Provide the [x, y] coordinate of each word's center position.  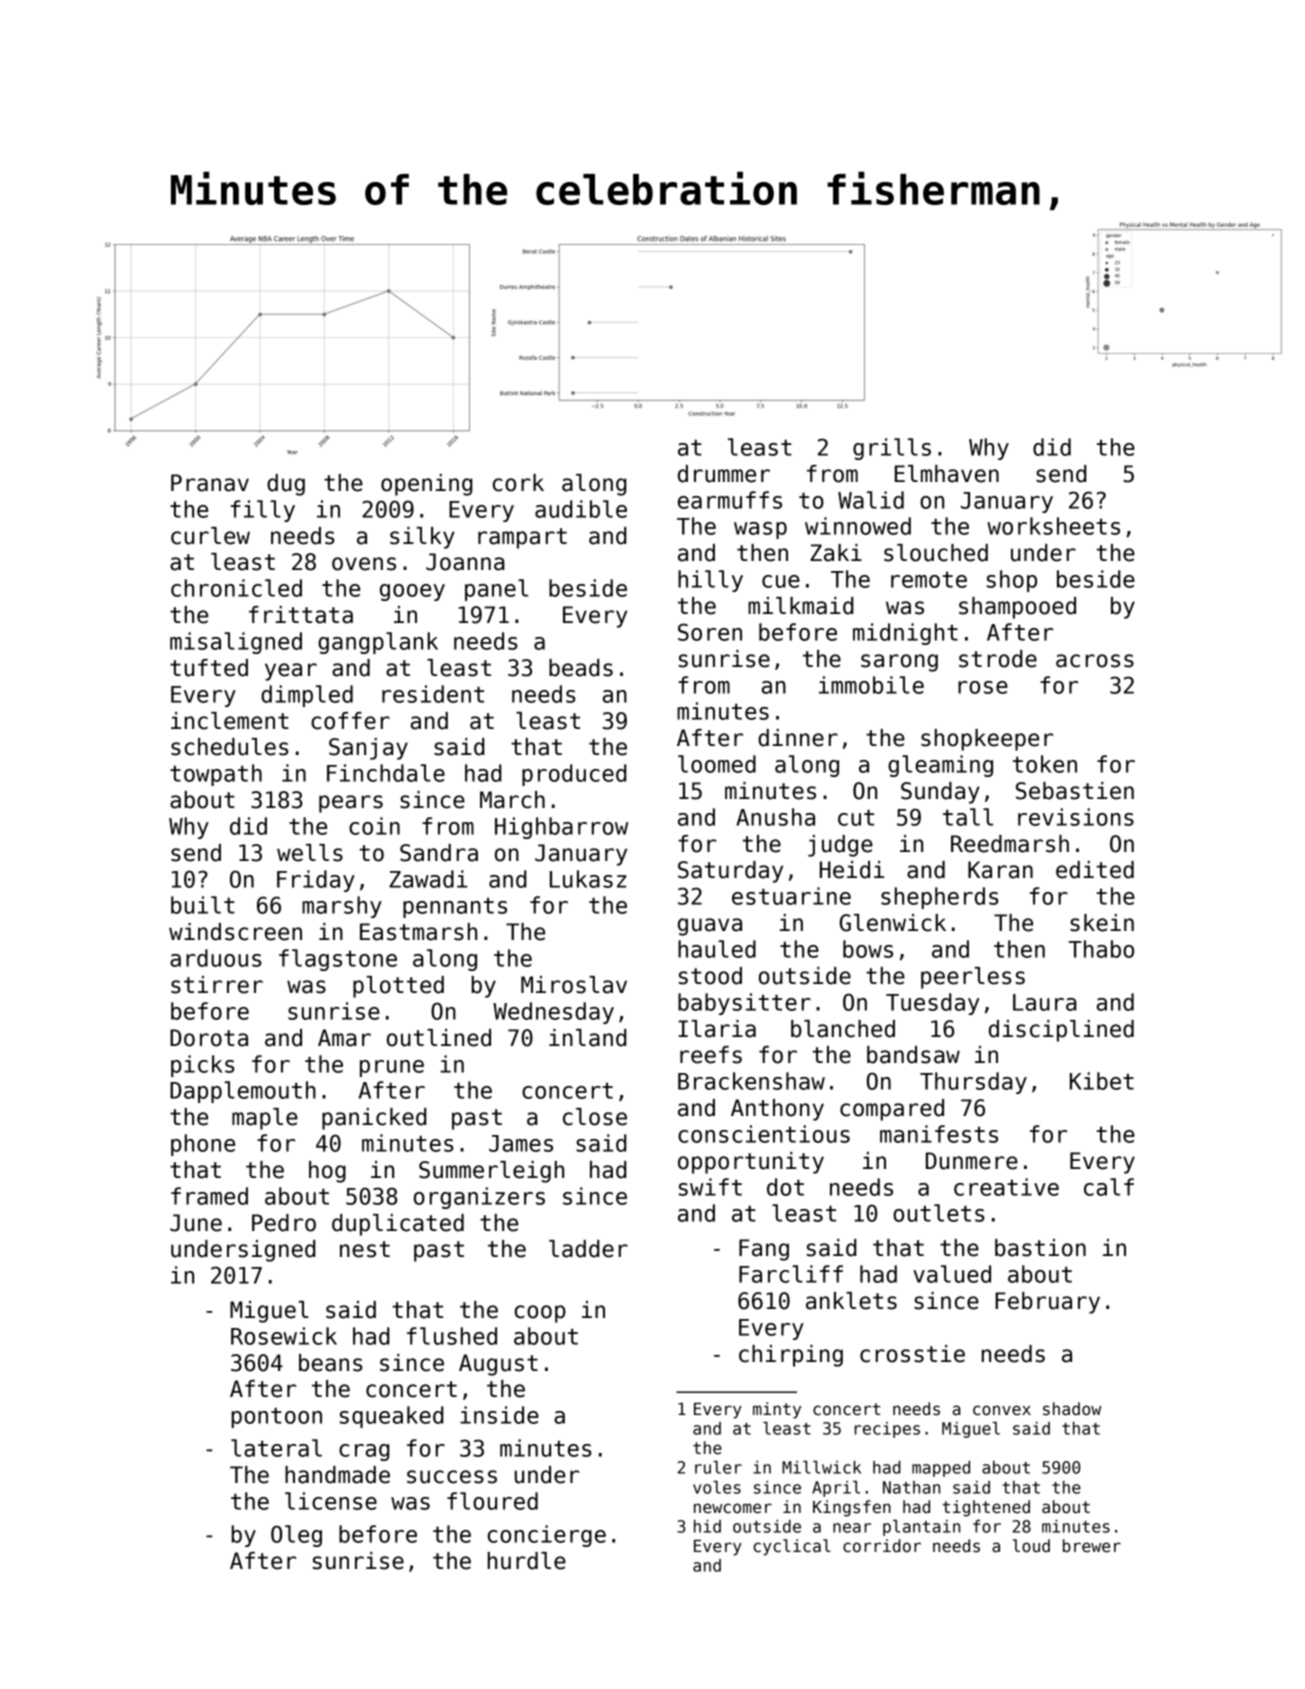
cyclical [792, 1547]
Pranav [210, 483]
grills [892, 449]
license [331, 1501]
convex [1002, 1410]
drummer [724, 474]
